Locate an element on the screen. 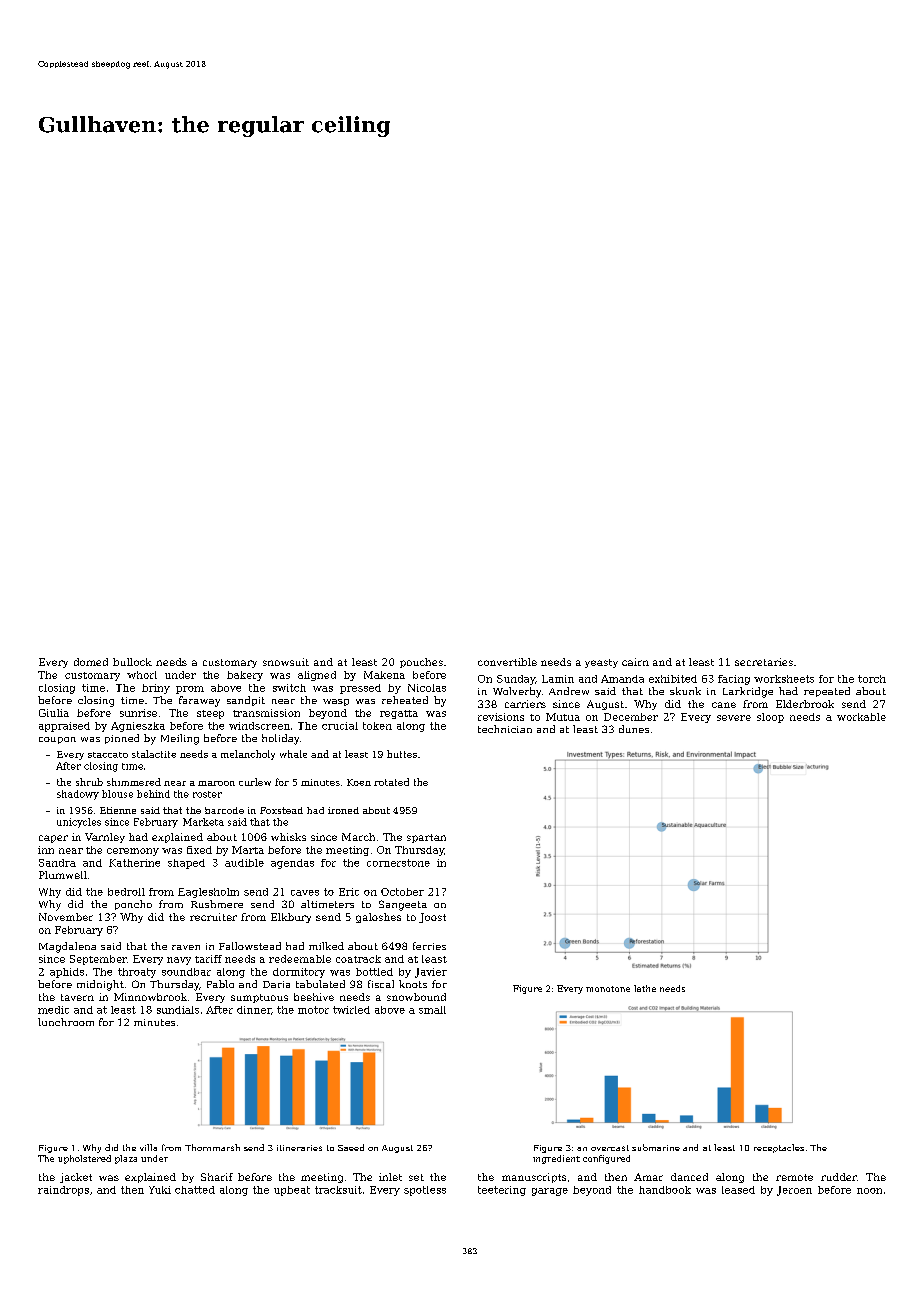 The image size is (924, 1308). upholstered is located at coordinates (84, 1159).
